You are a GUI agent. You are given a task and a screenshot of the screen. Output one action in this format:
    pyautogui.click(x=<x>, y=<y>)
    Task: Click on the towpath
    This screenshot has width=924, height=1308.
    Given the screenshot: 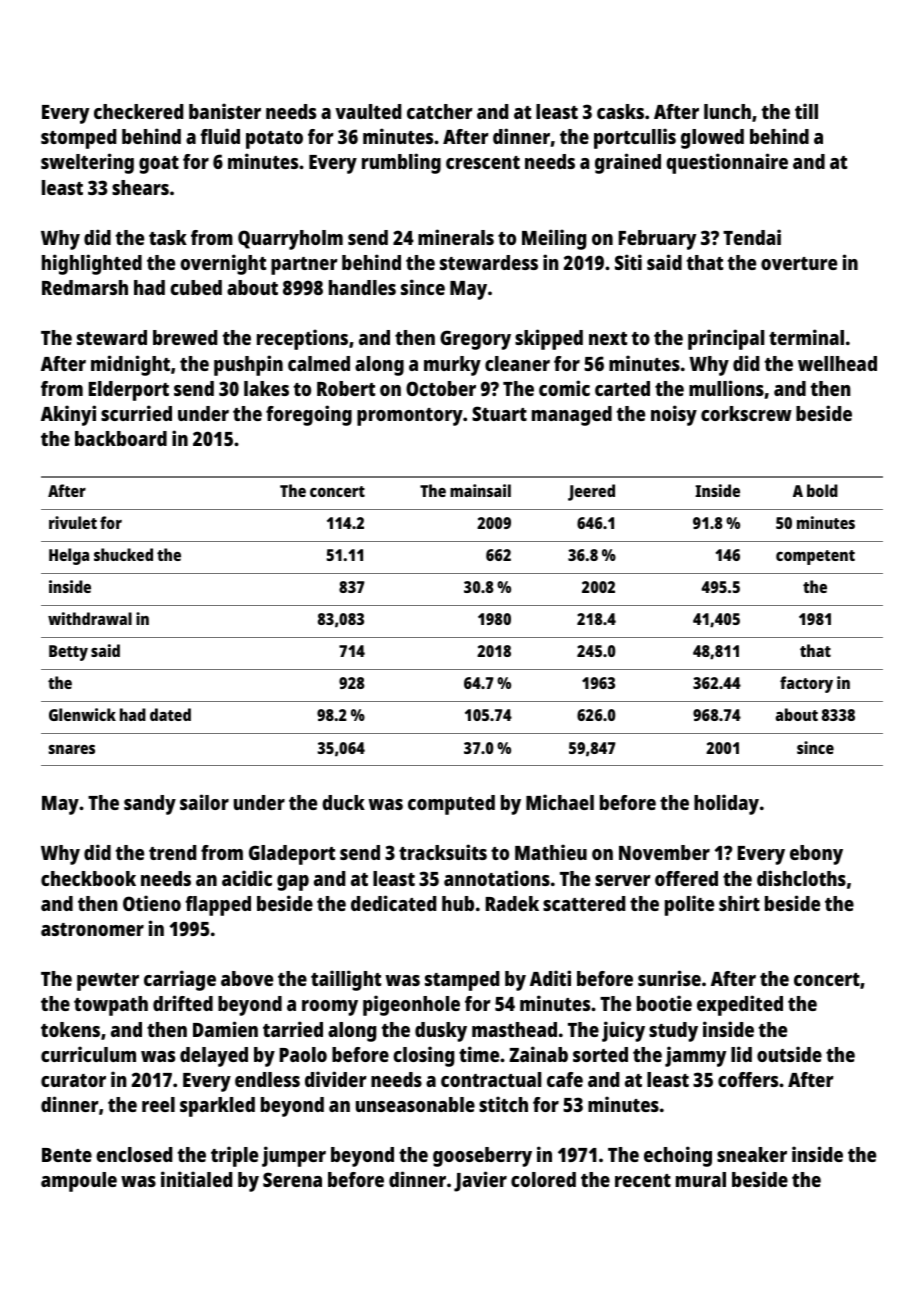 What is the action you would take?
    pyautogui.click(x=111, y=1006)
